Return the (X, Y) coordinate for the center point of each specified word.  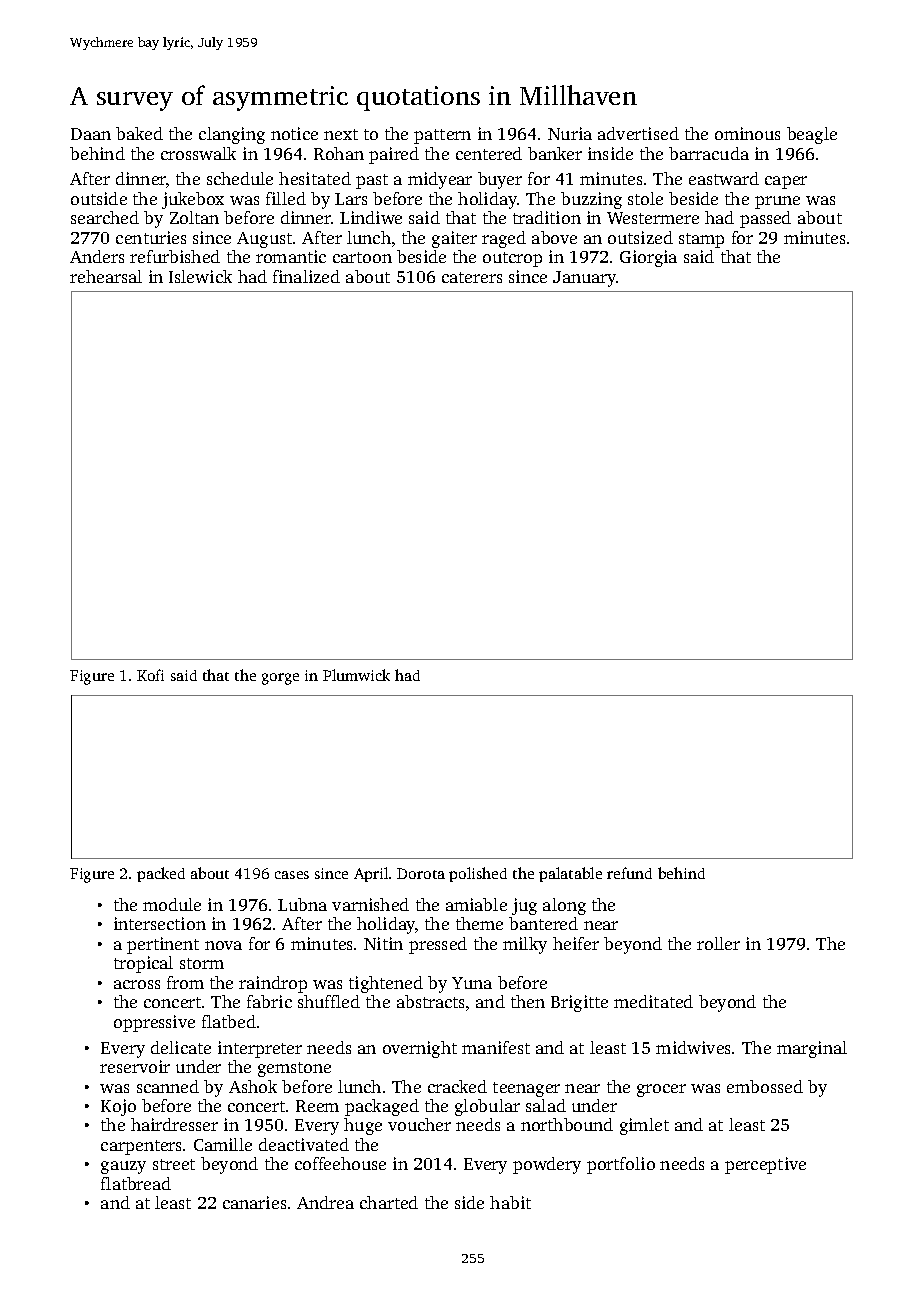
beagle (812, 135)
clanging (232, 135)
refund (629, 873)
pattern (442, 136)
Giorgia (648, 258)
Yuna (472, 983)
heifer (576, 943)
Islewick (200, 276)
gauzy (123, 1167)
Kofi (150, 675)
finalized (306, 276)
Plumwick (356, 675)
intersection (160, 923)
